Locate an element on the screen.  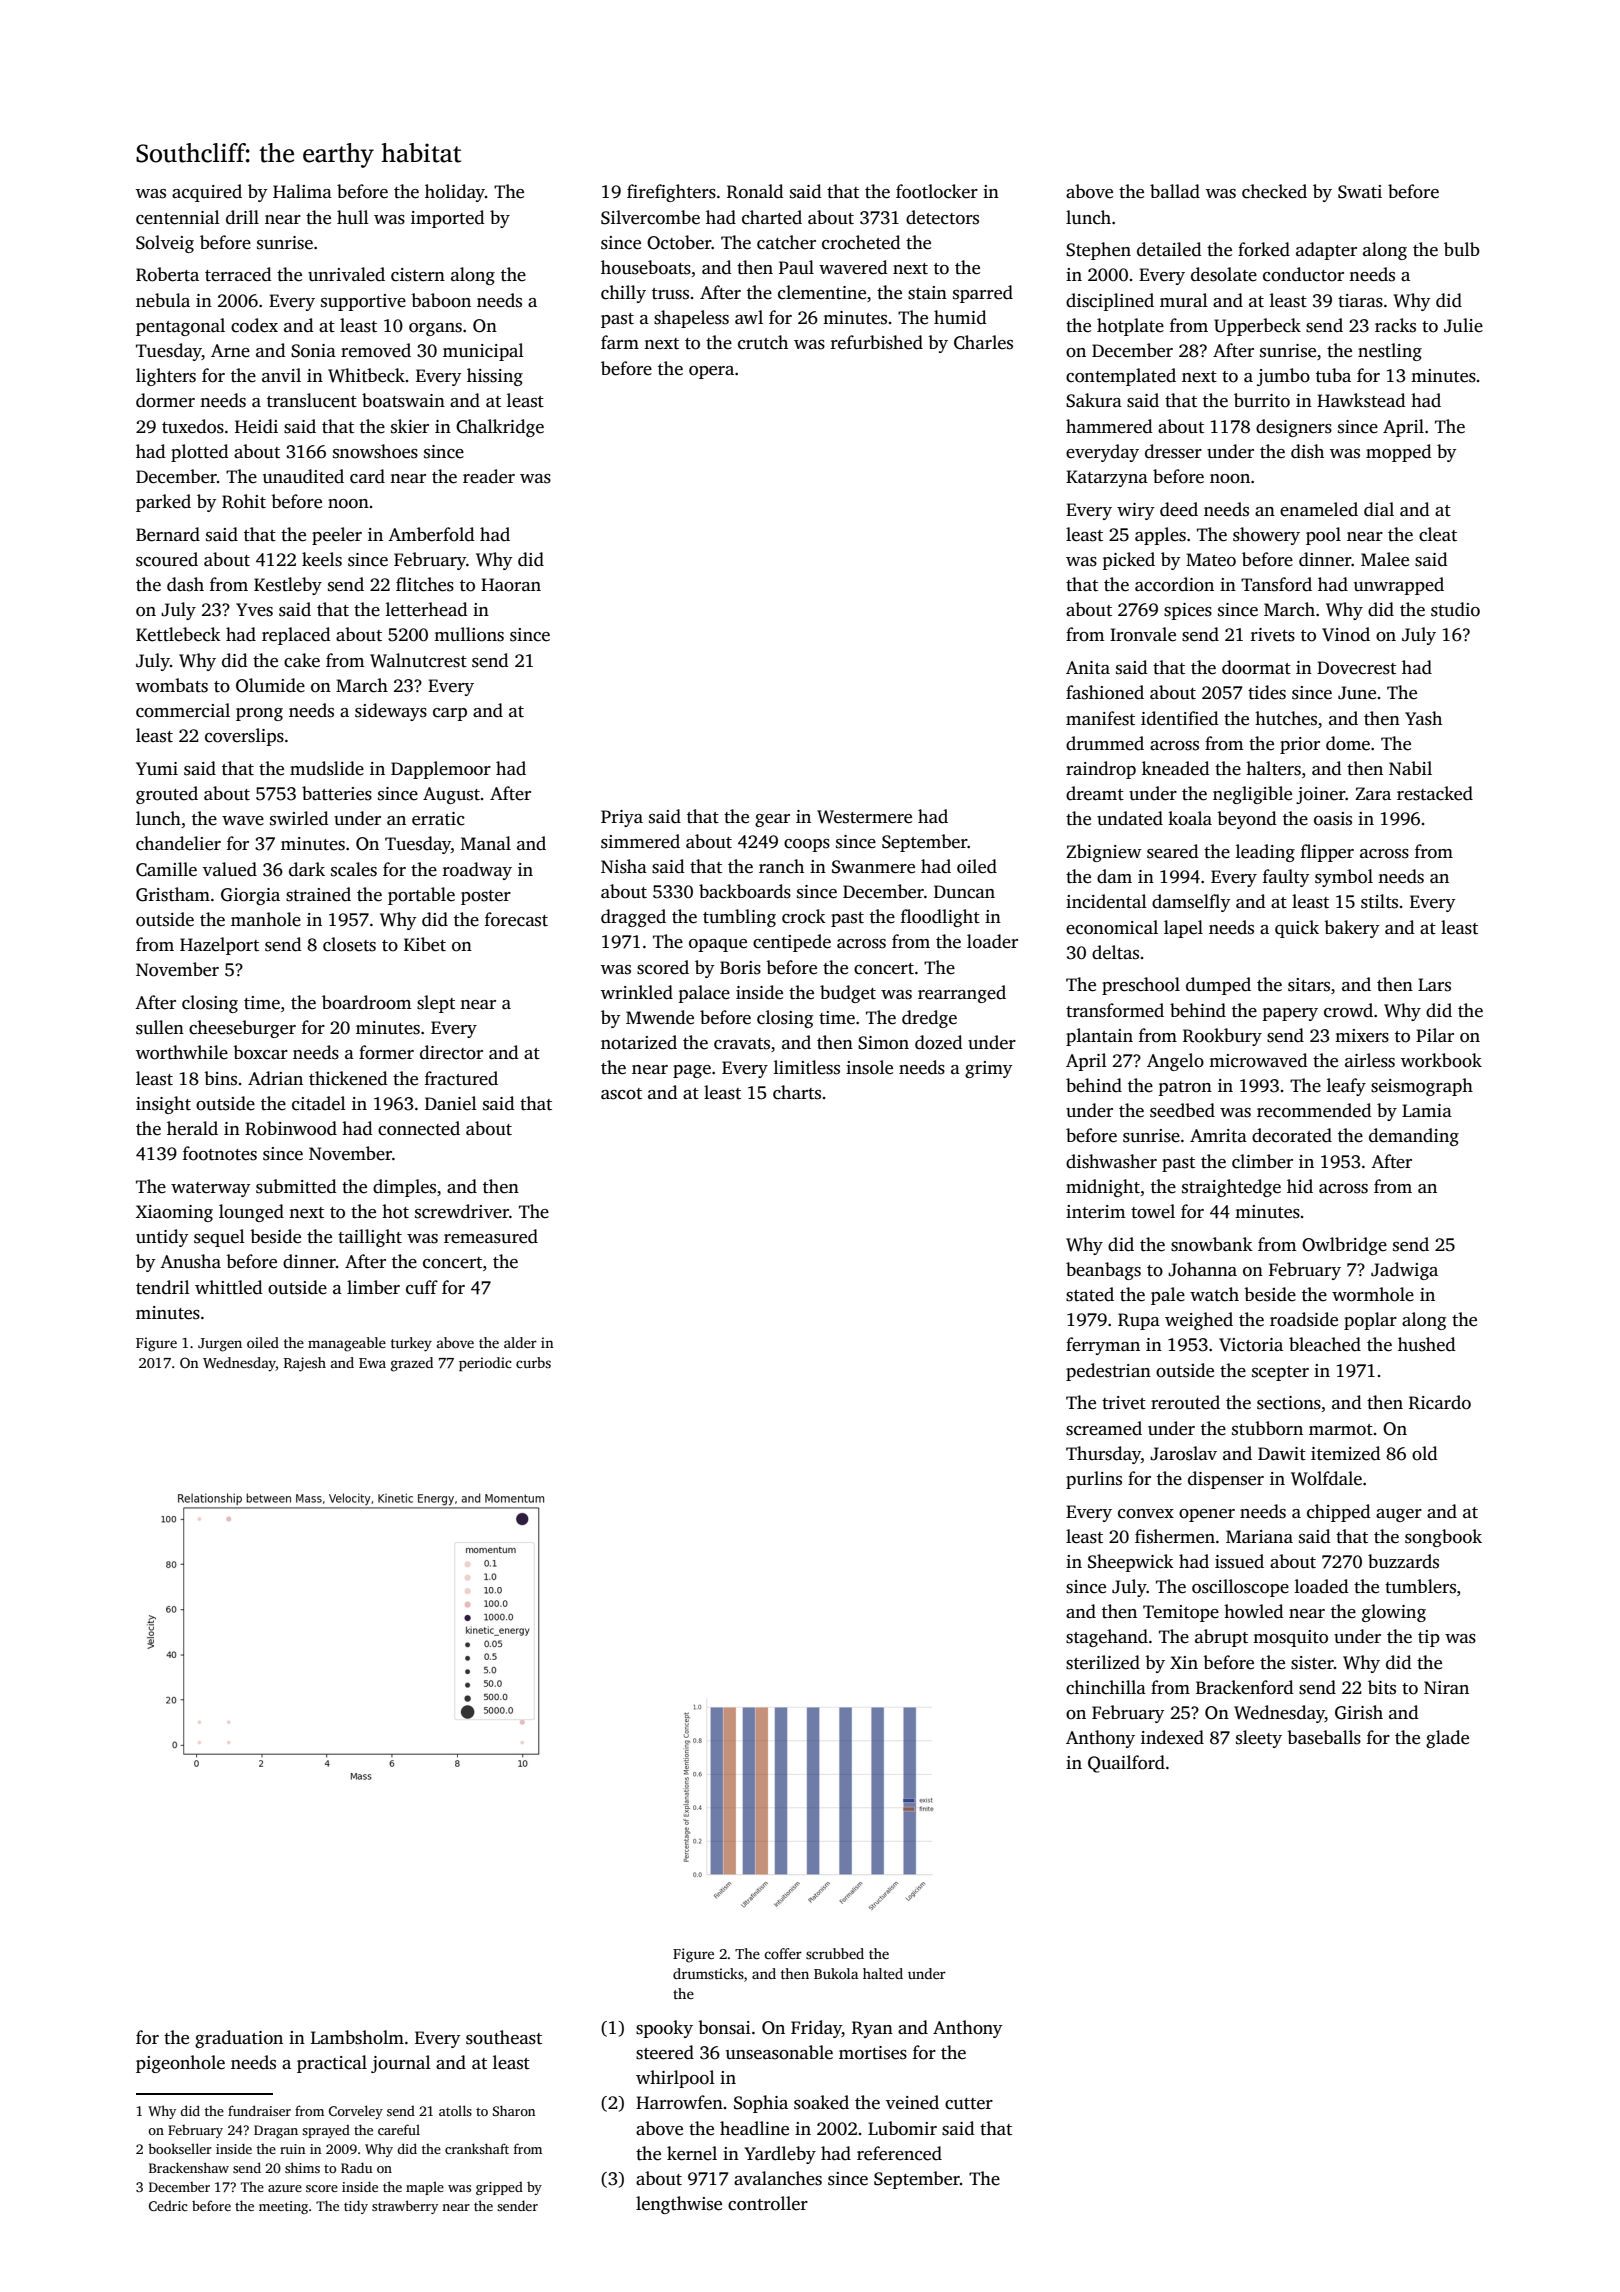
notarized is located at coordinates (639, 1042).
